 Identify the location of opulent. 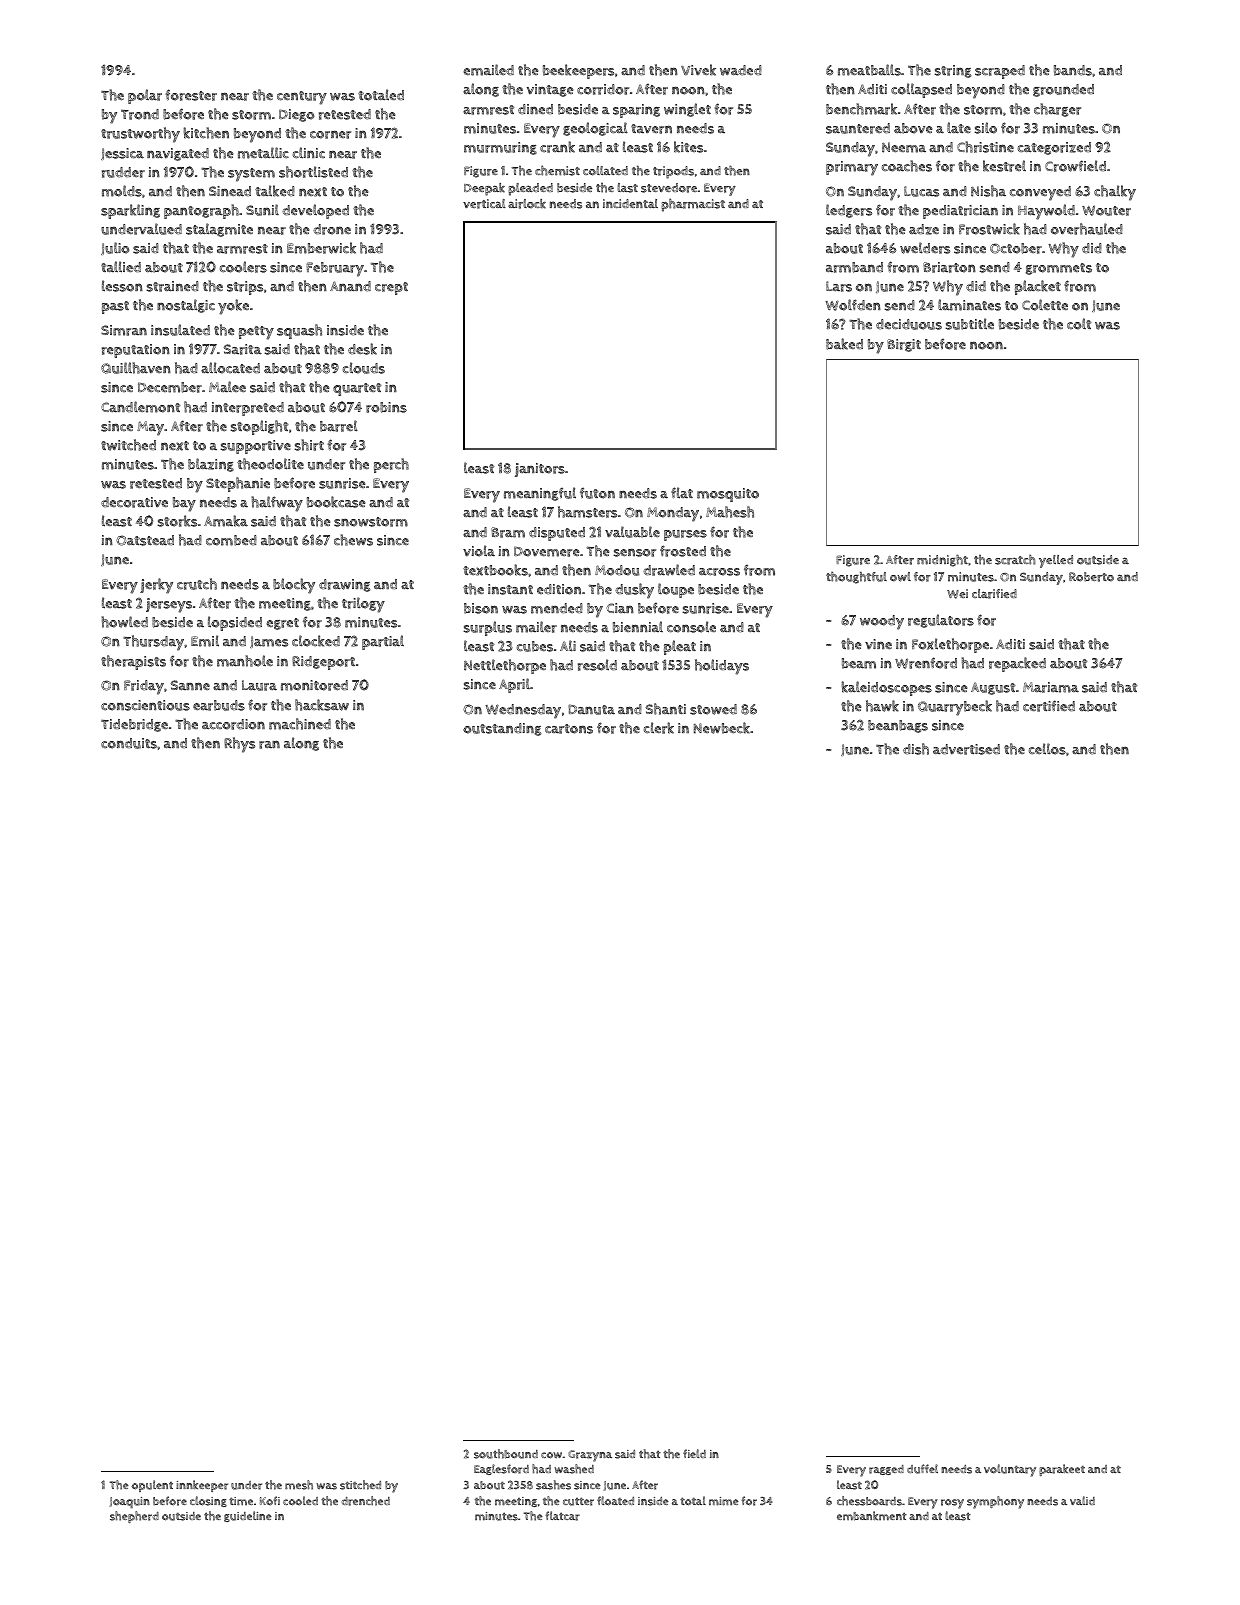
(152, 1486).
